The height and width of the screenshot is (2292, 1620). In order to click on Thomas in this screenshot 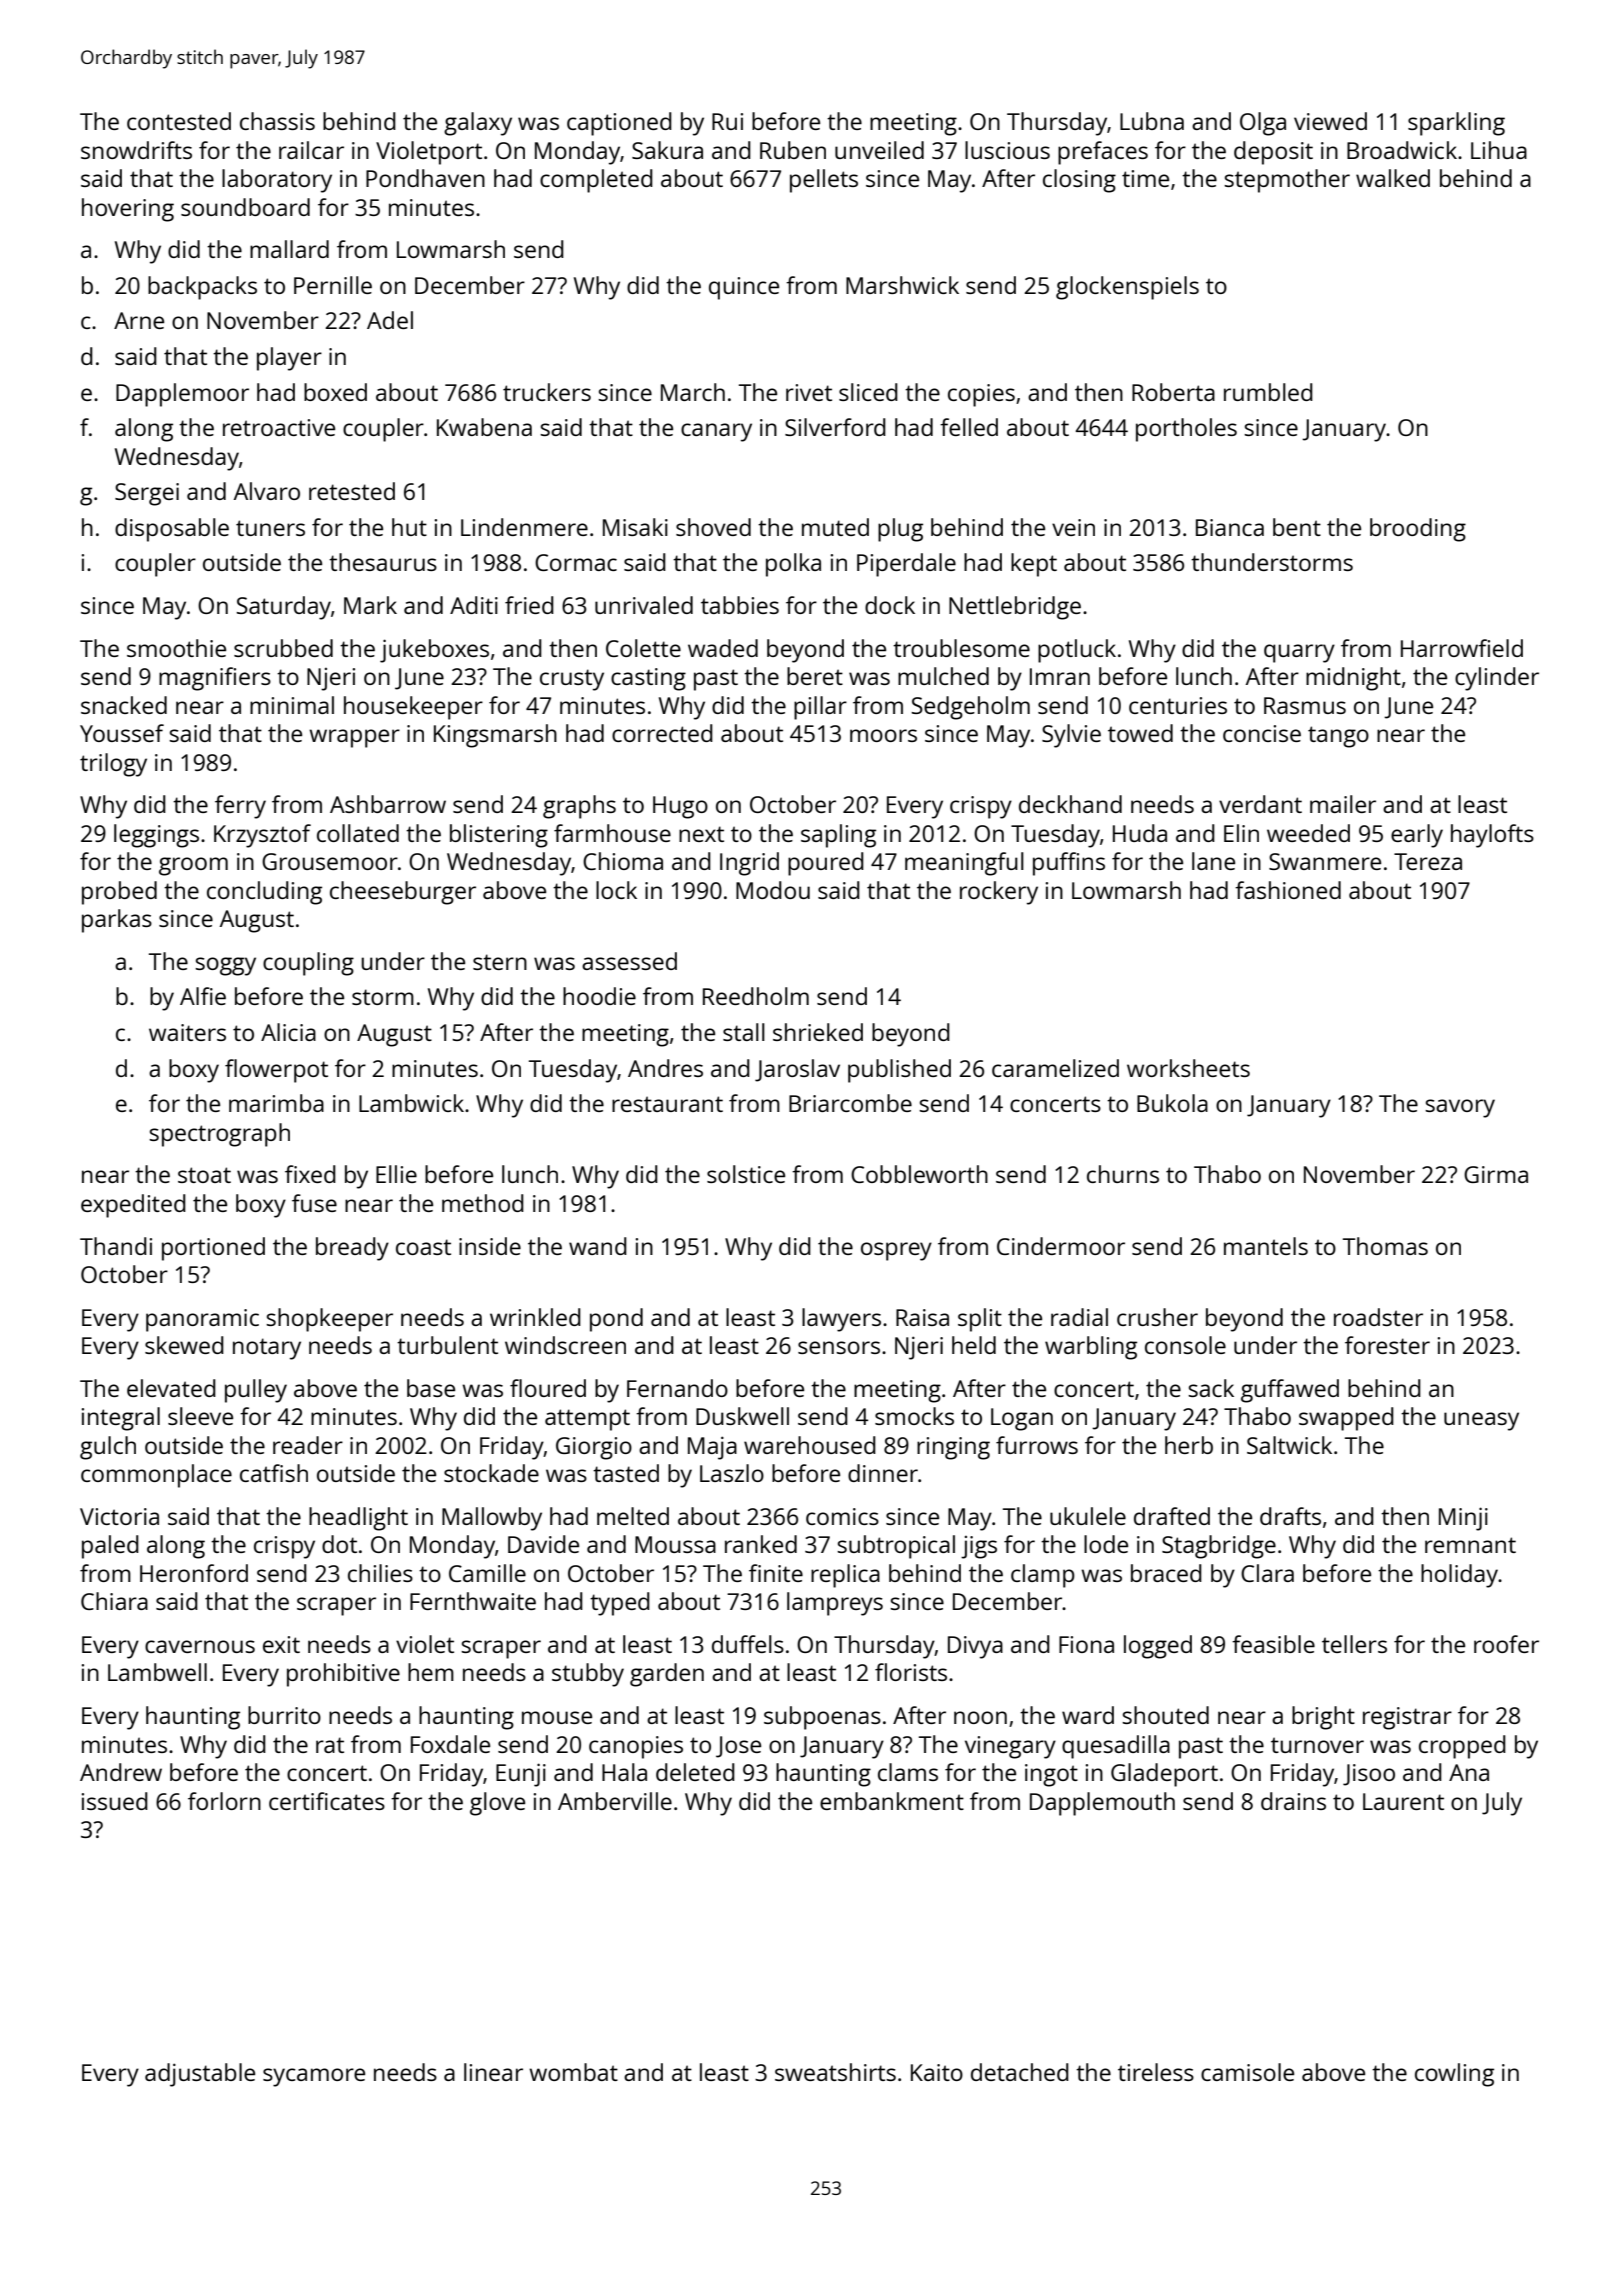, I will do `click(1385, 1246)`.
